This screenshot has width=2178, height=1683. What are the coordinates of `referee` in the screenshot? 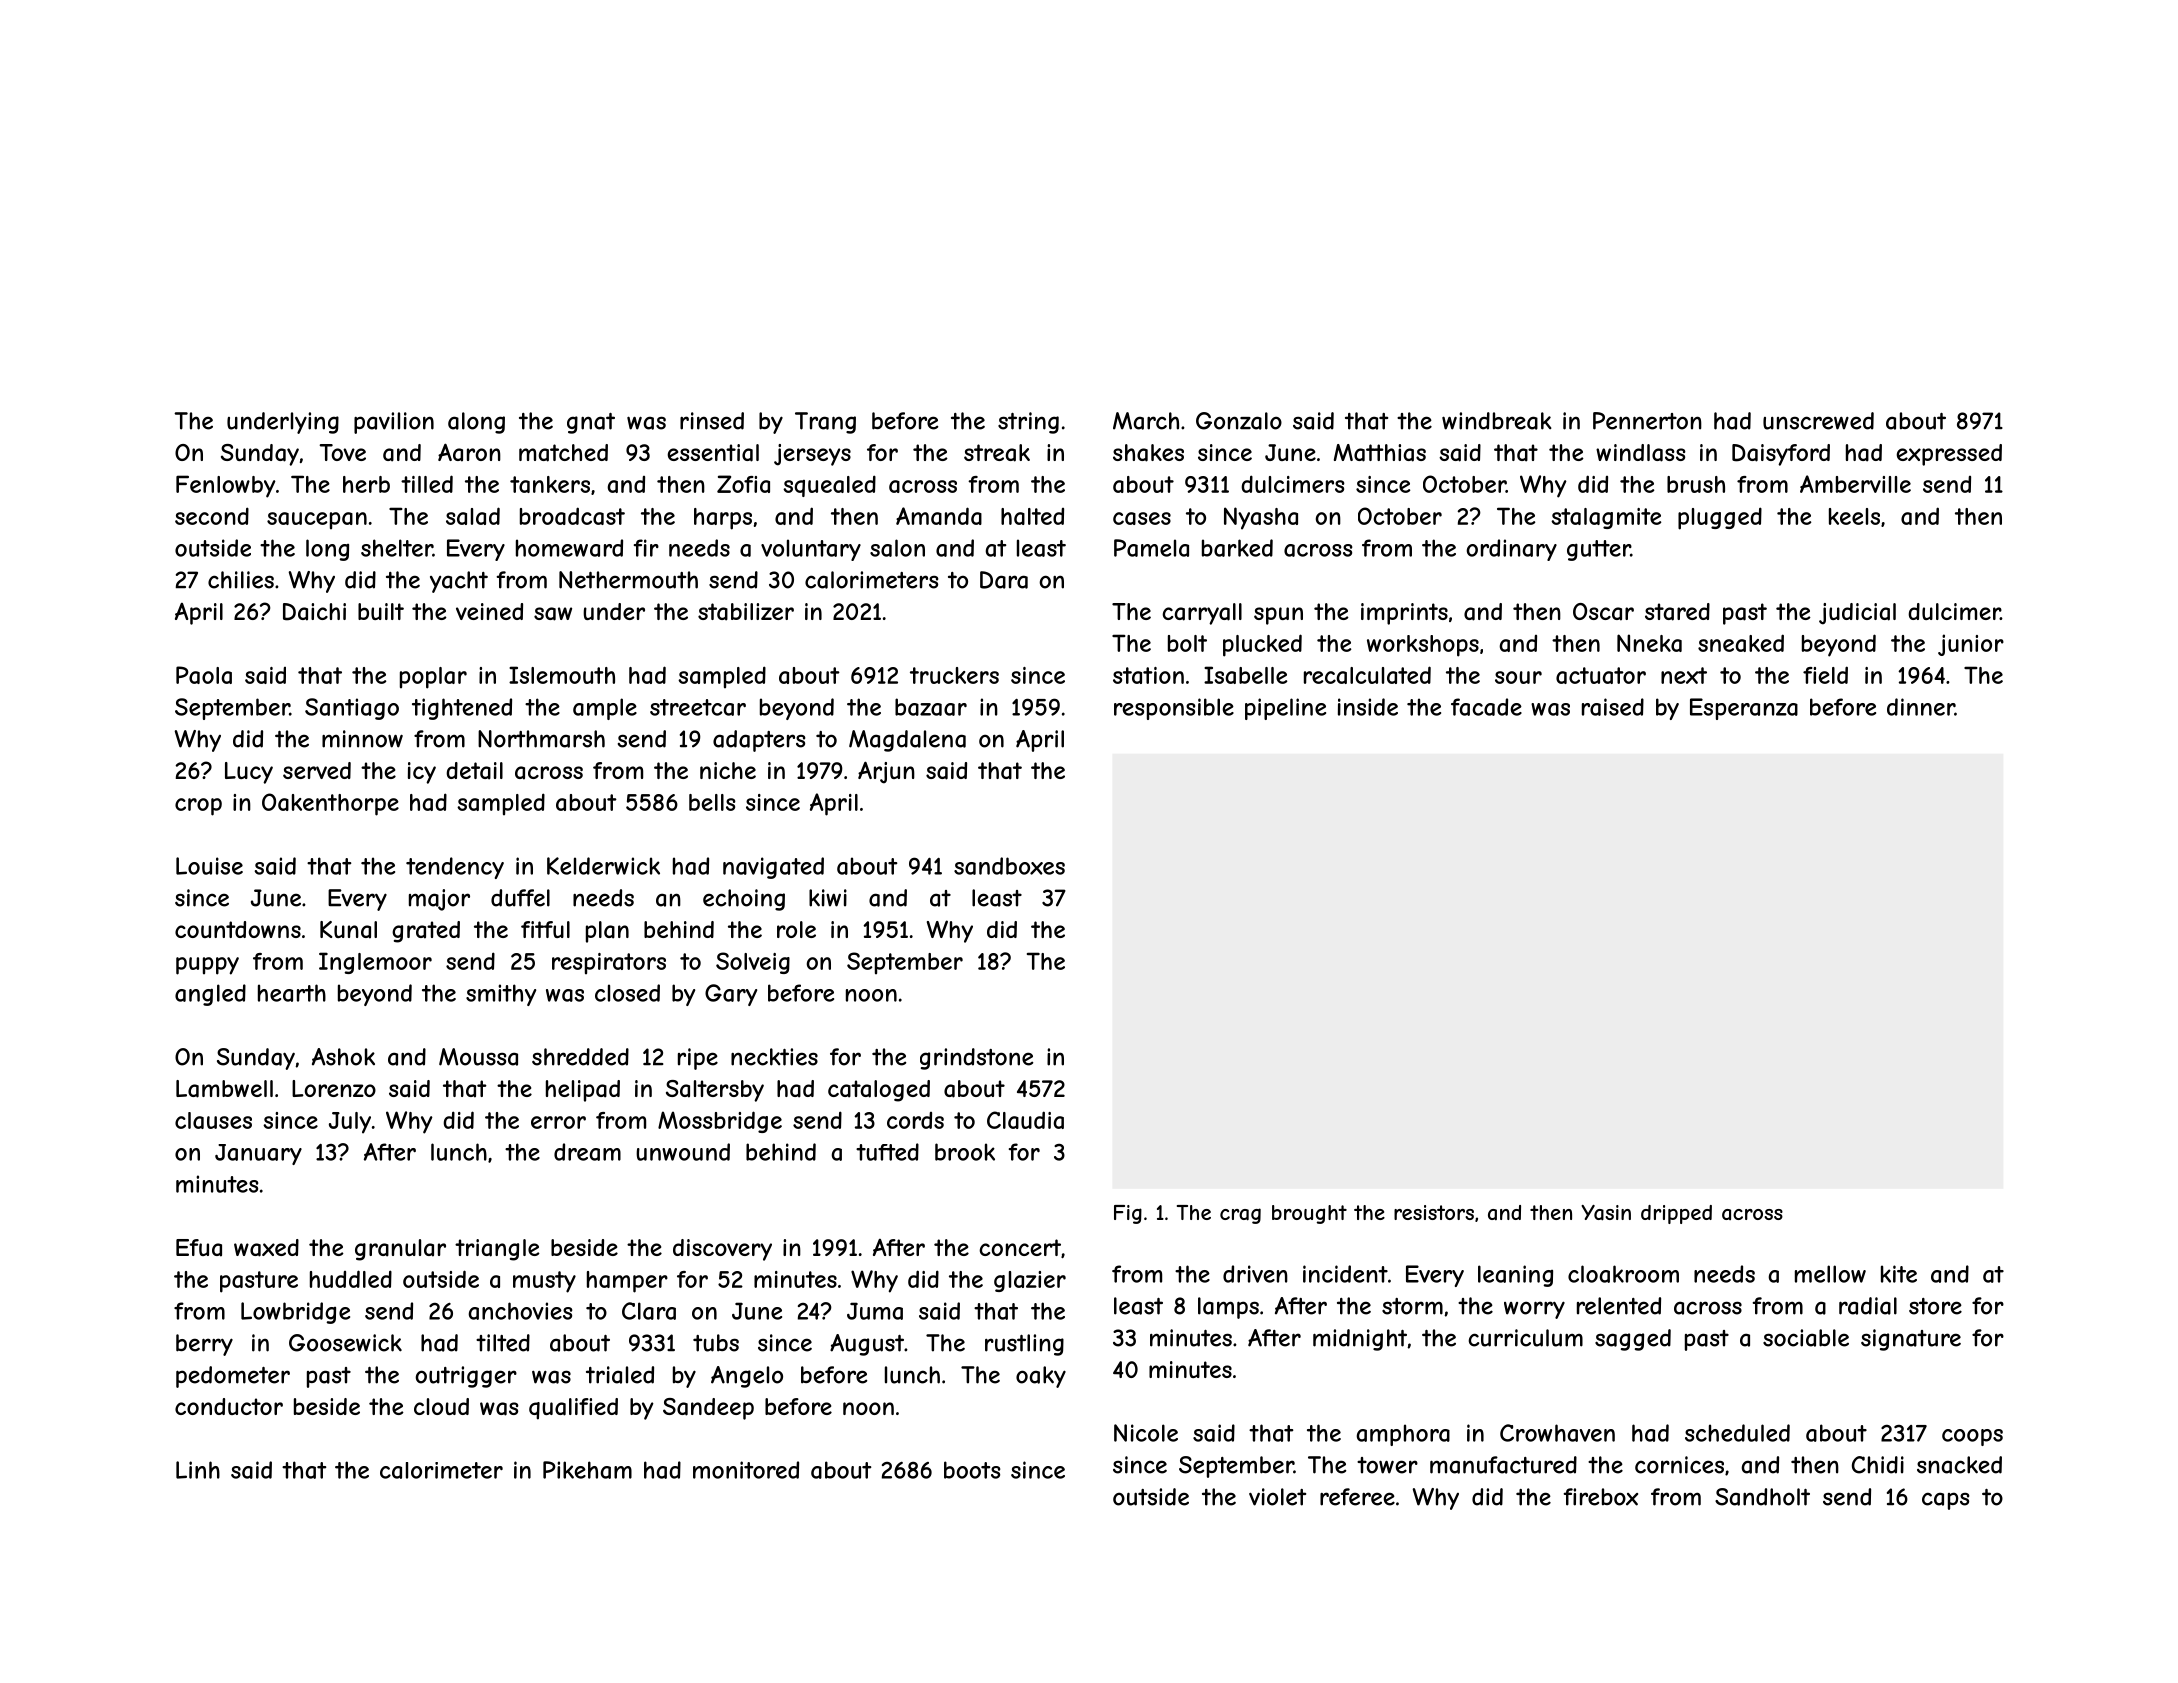 It's located at (1357, 1497).
